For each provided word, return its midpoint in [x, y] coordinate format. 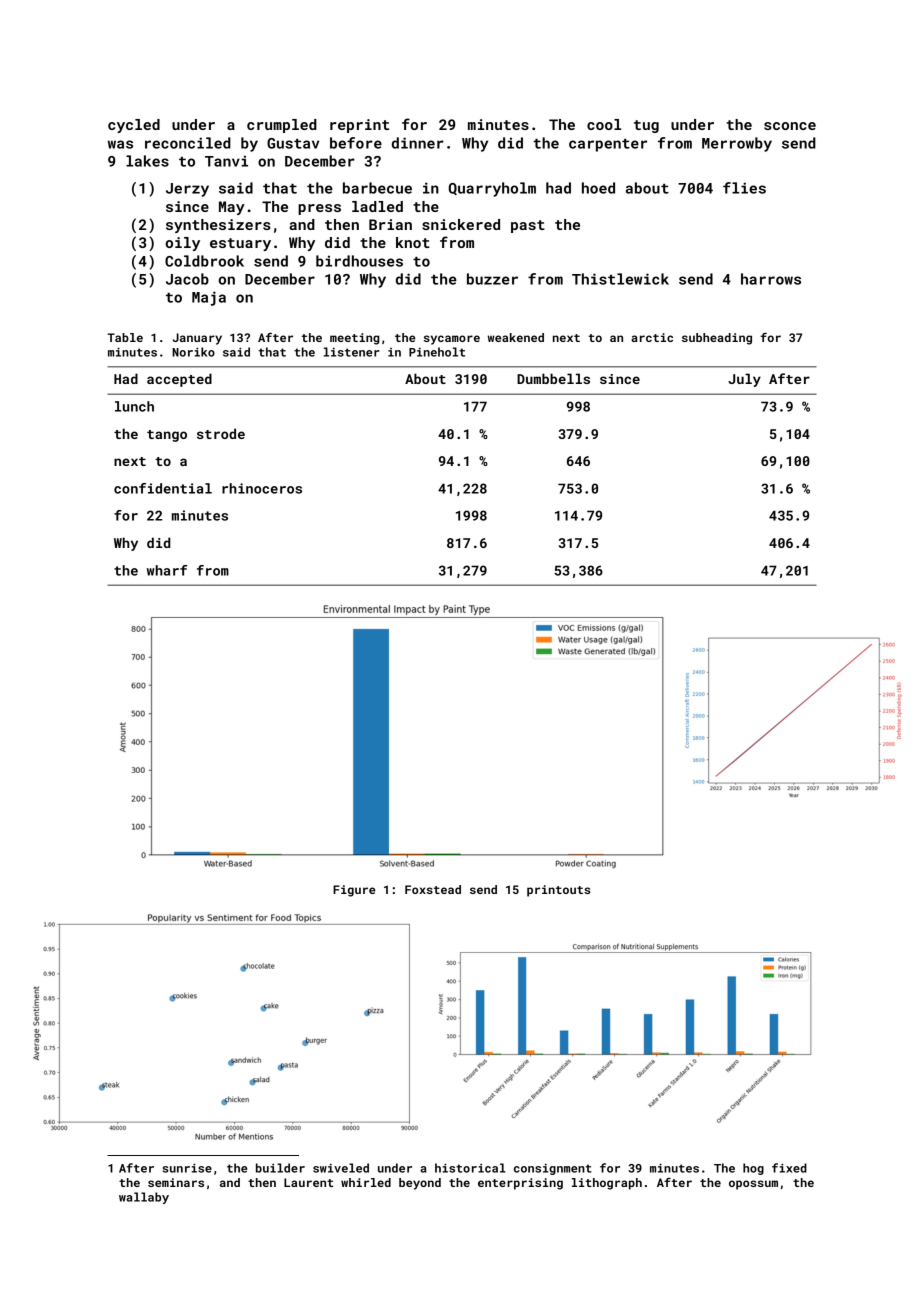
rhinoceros [262, 488]
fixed [789, 1168]
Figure [354, 891]
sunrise [187, 1168]
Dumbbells [553, 378]
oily [182, 244]
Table [125, 337]
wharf [167, 570]
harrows [771, 279]
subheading [717, 339]
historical [470, 1168]
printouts [559, 891]
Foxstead [433, 889]
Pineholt [437, 352]
